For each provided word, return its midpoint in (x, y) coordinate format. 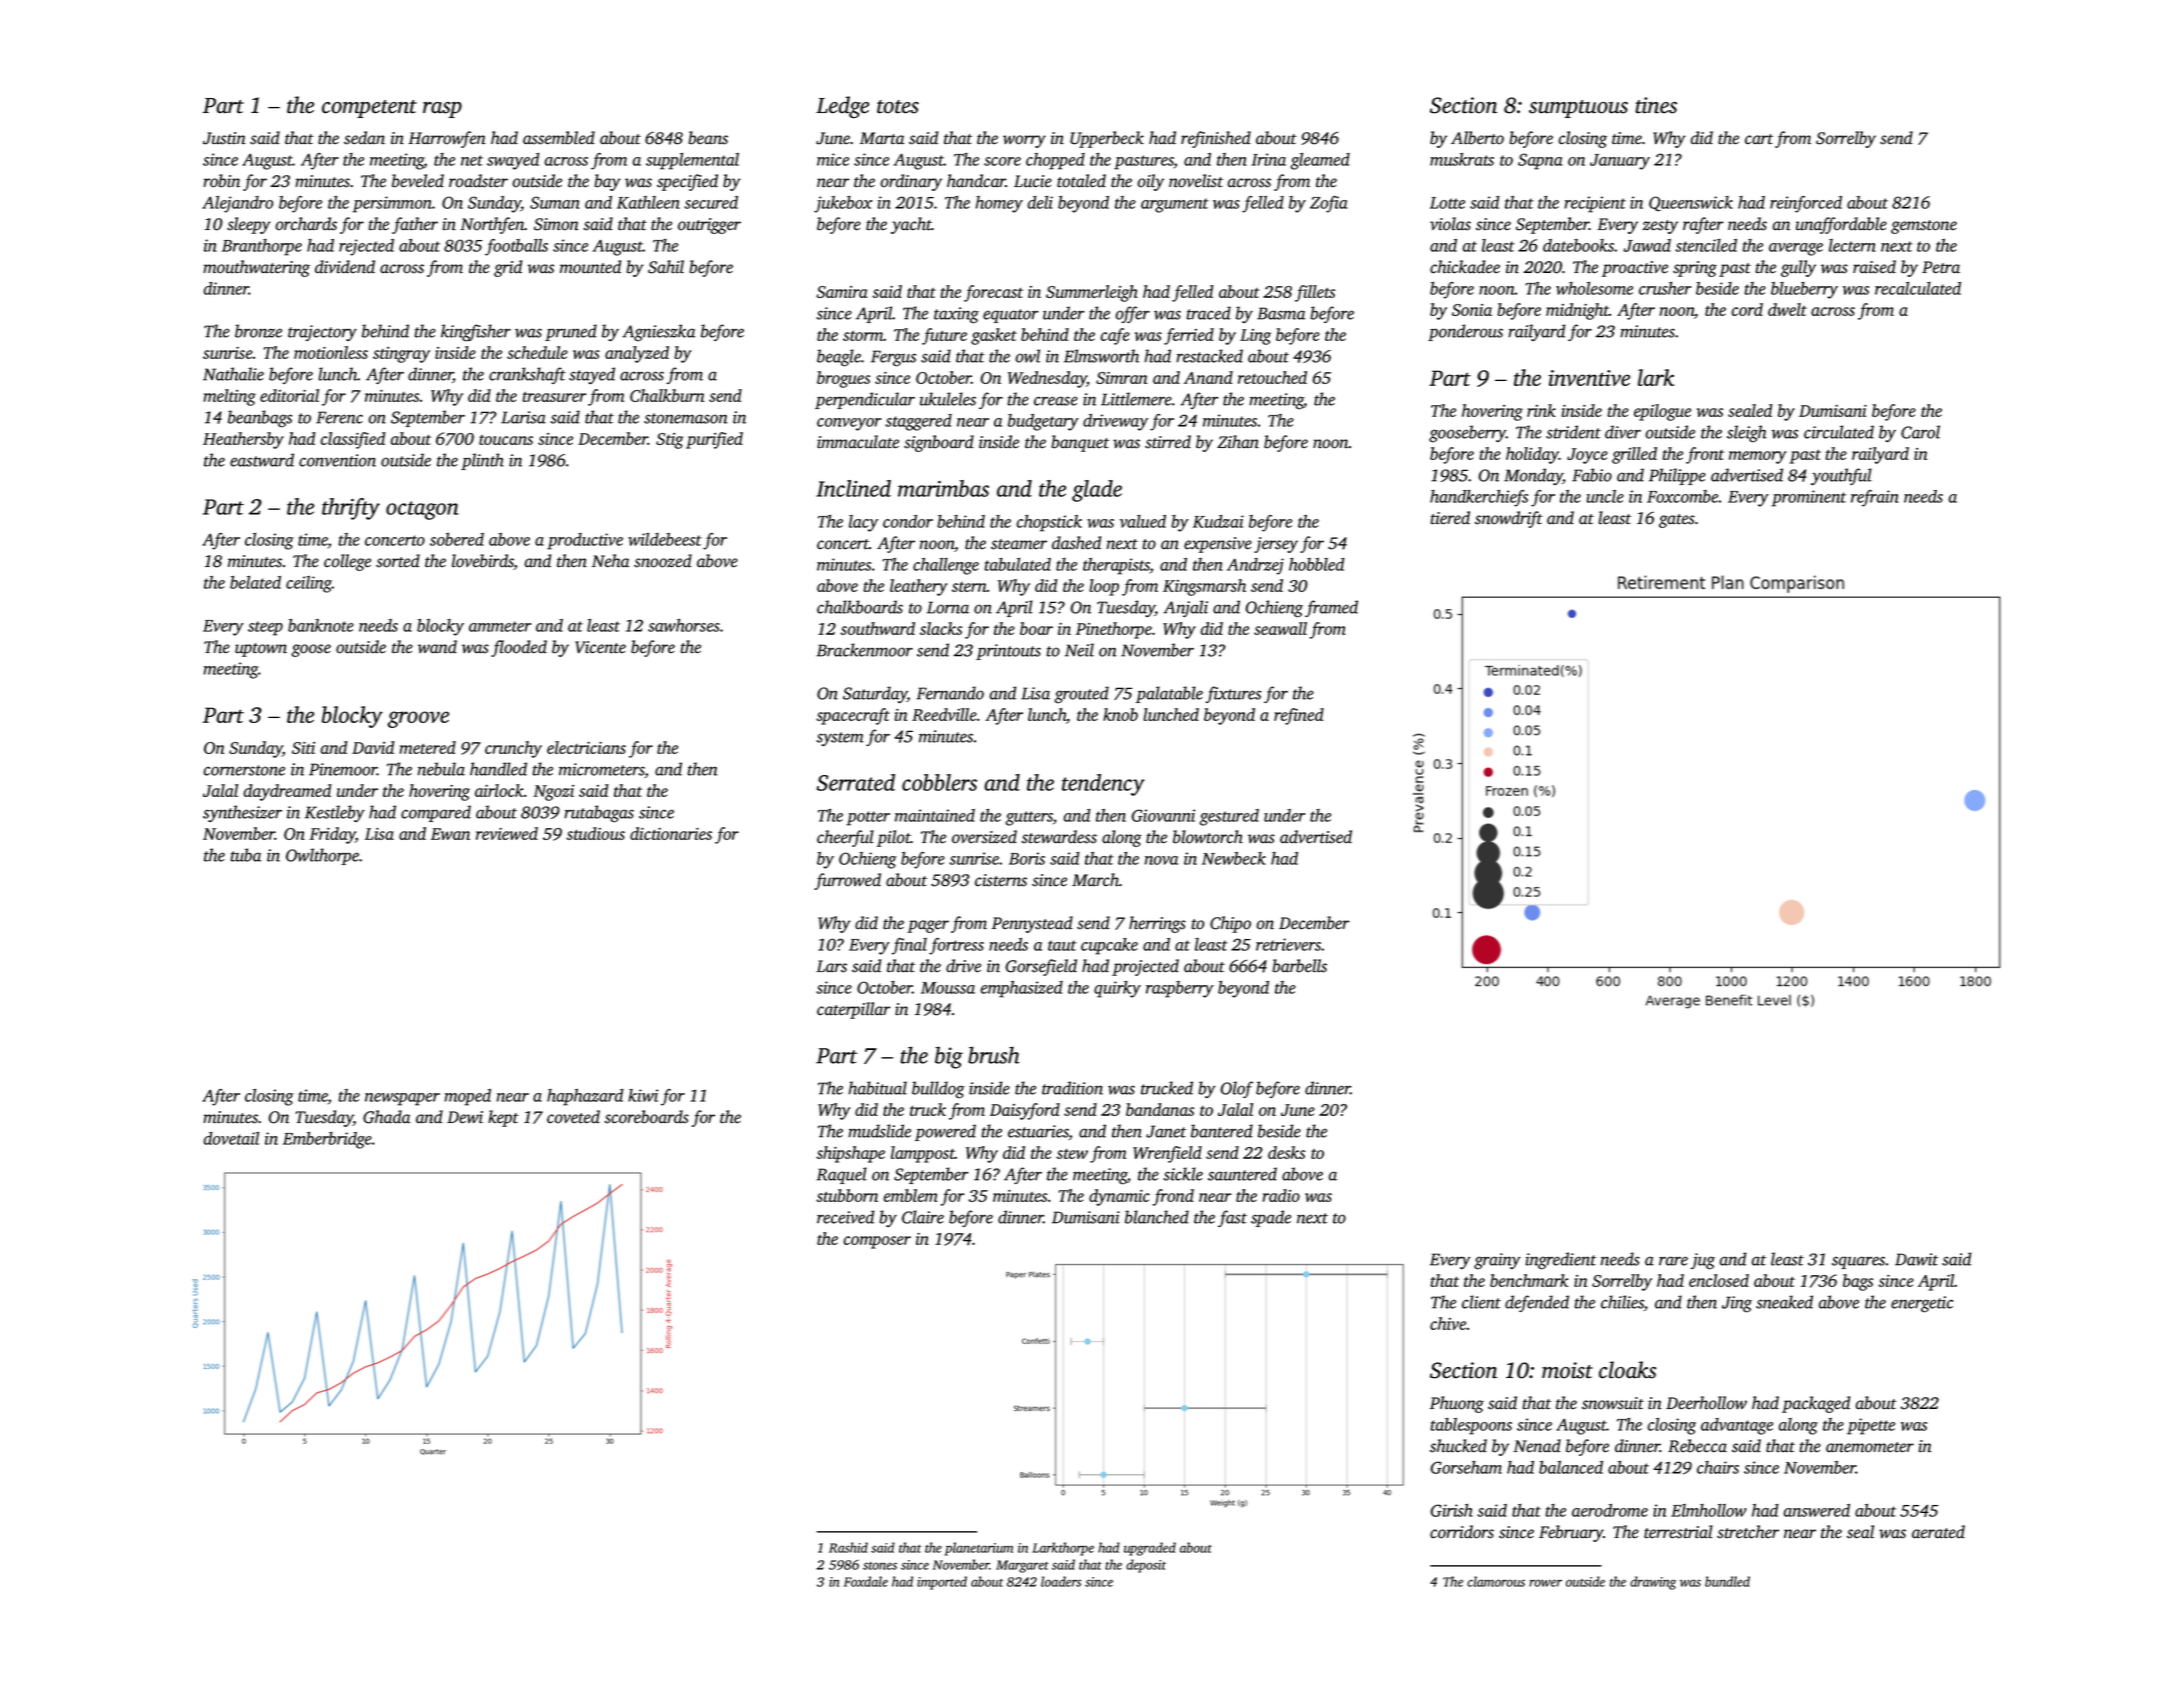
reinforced (1806, 204)
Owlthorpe (322, 856)
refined (1299, 716)
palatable (1169, 694)
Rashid (848, 1547)
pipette (1871, 1426)
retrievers (1288, 944)
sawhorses (684, 625)
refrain (1875, 498)
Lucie (1033, 181)
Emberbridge (327, 1140)
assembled (559, 138)
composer (877, 1242)
